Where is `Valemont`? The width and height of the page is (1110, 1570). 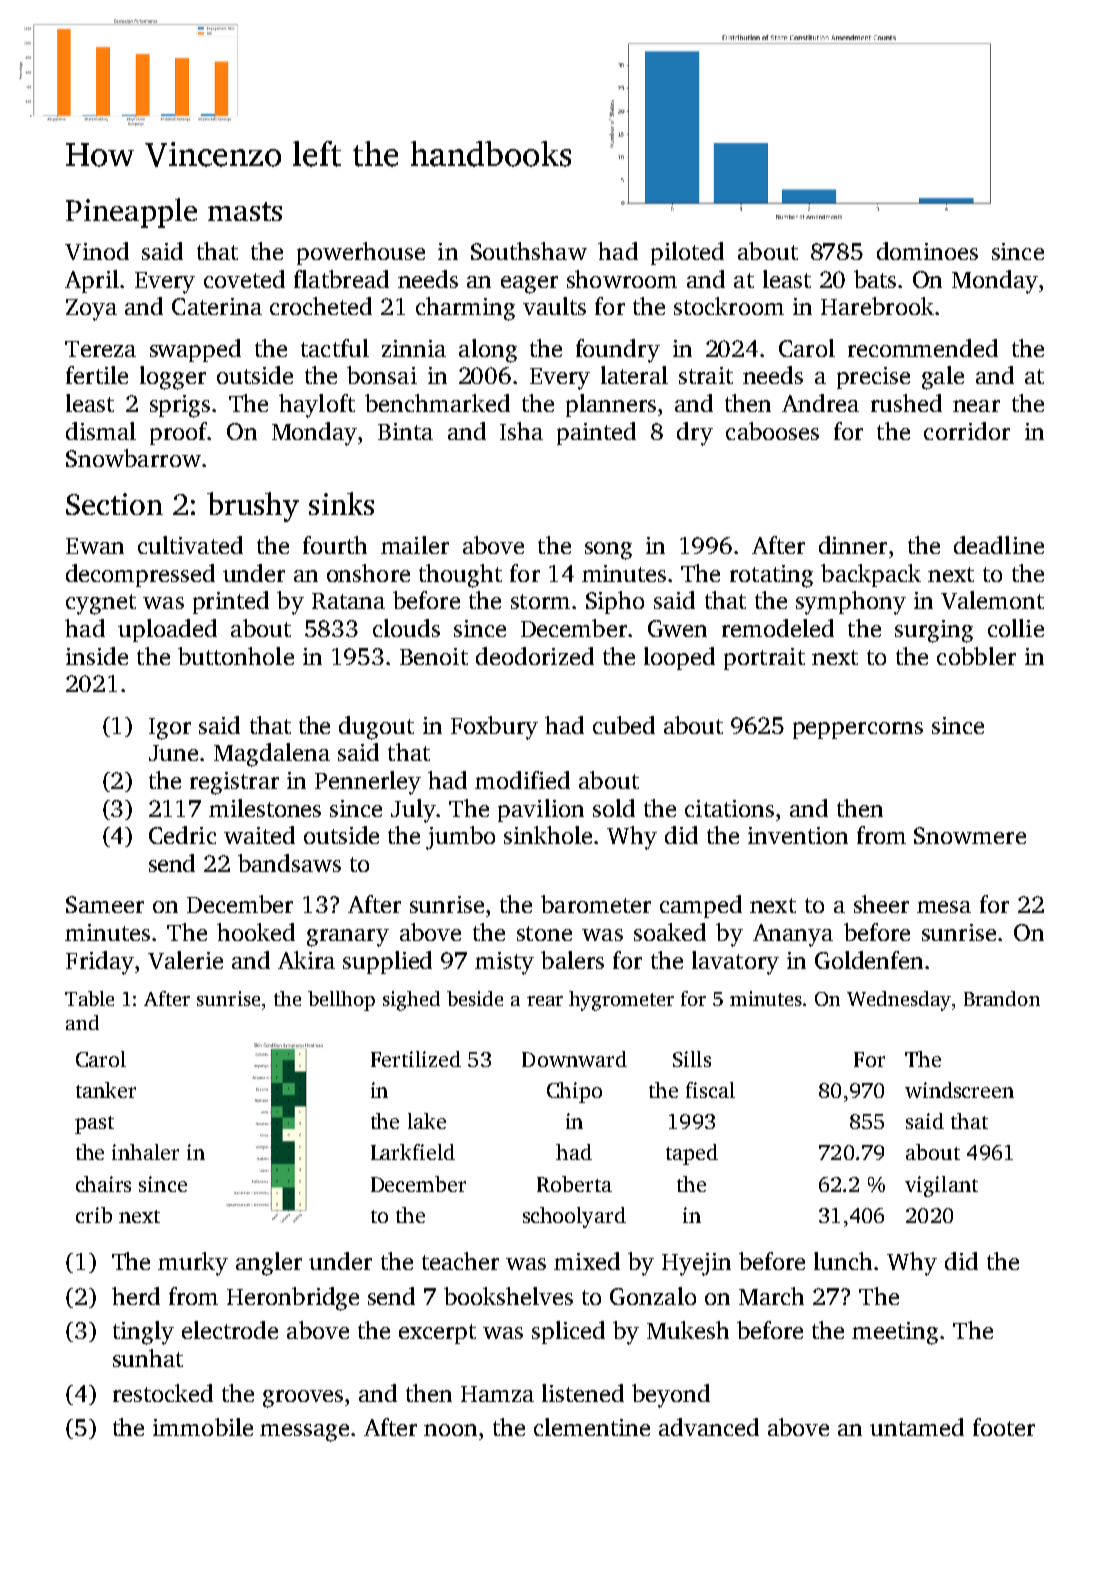
Valemont is located at coordinates (992, 600).
